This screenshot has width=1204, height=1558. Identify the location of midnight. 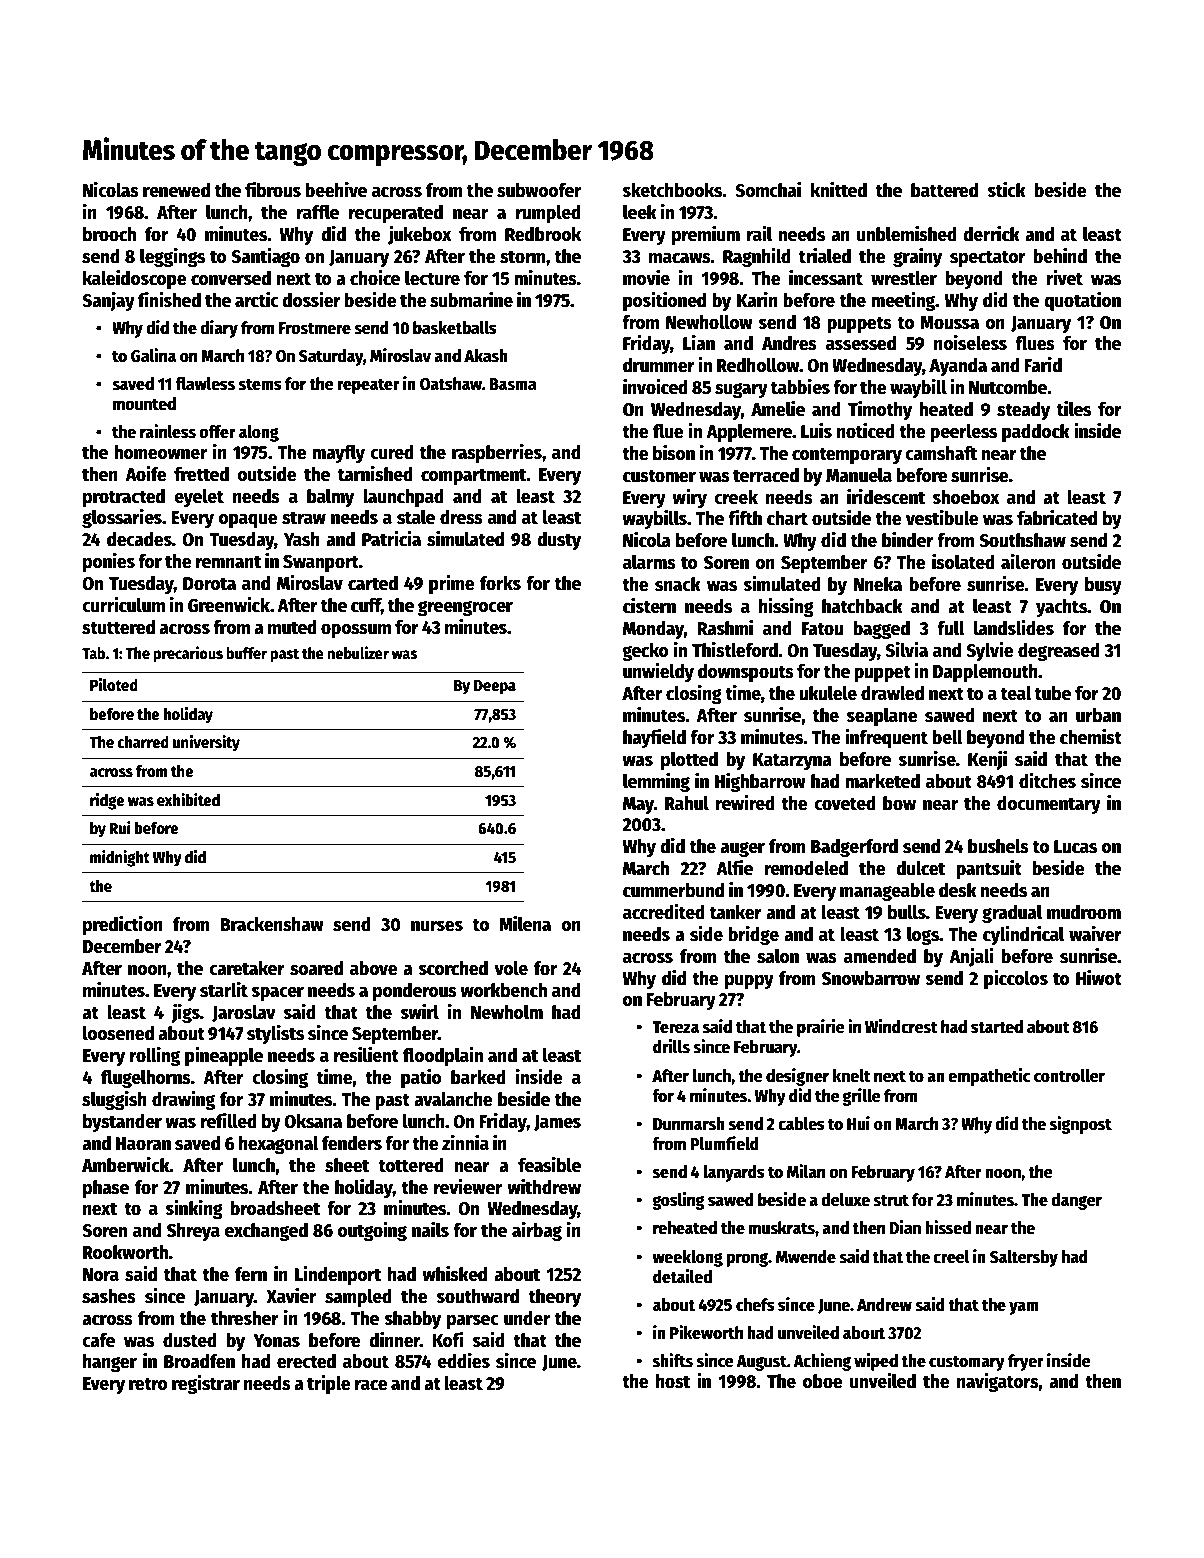
(120, 858).
